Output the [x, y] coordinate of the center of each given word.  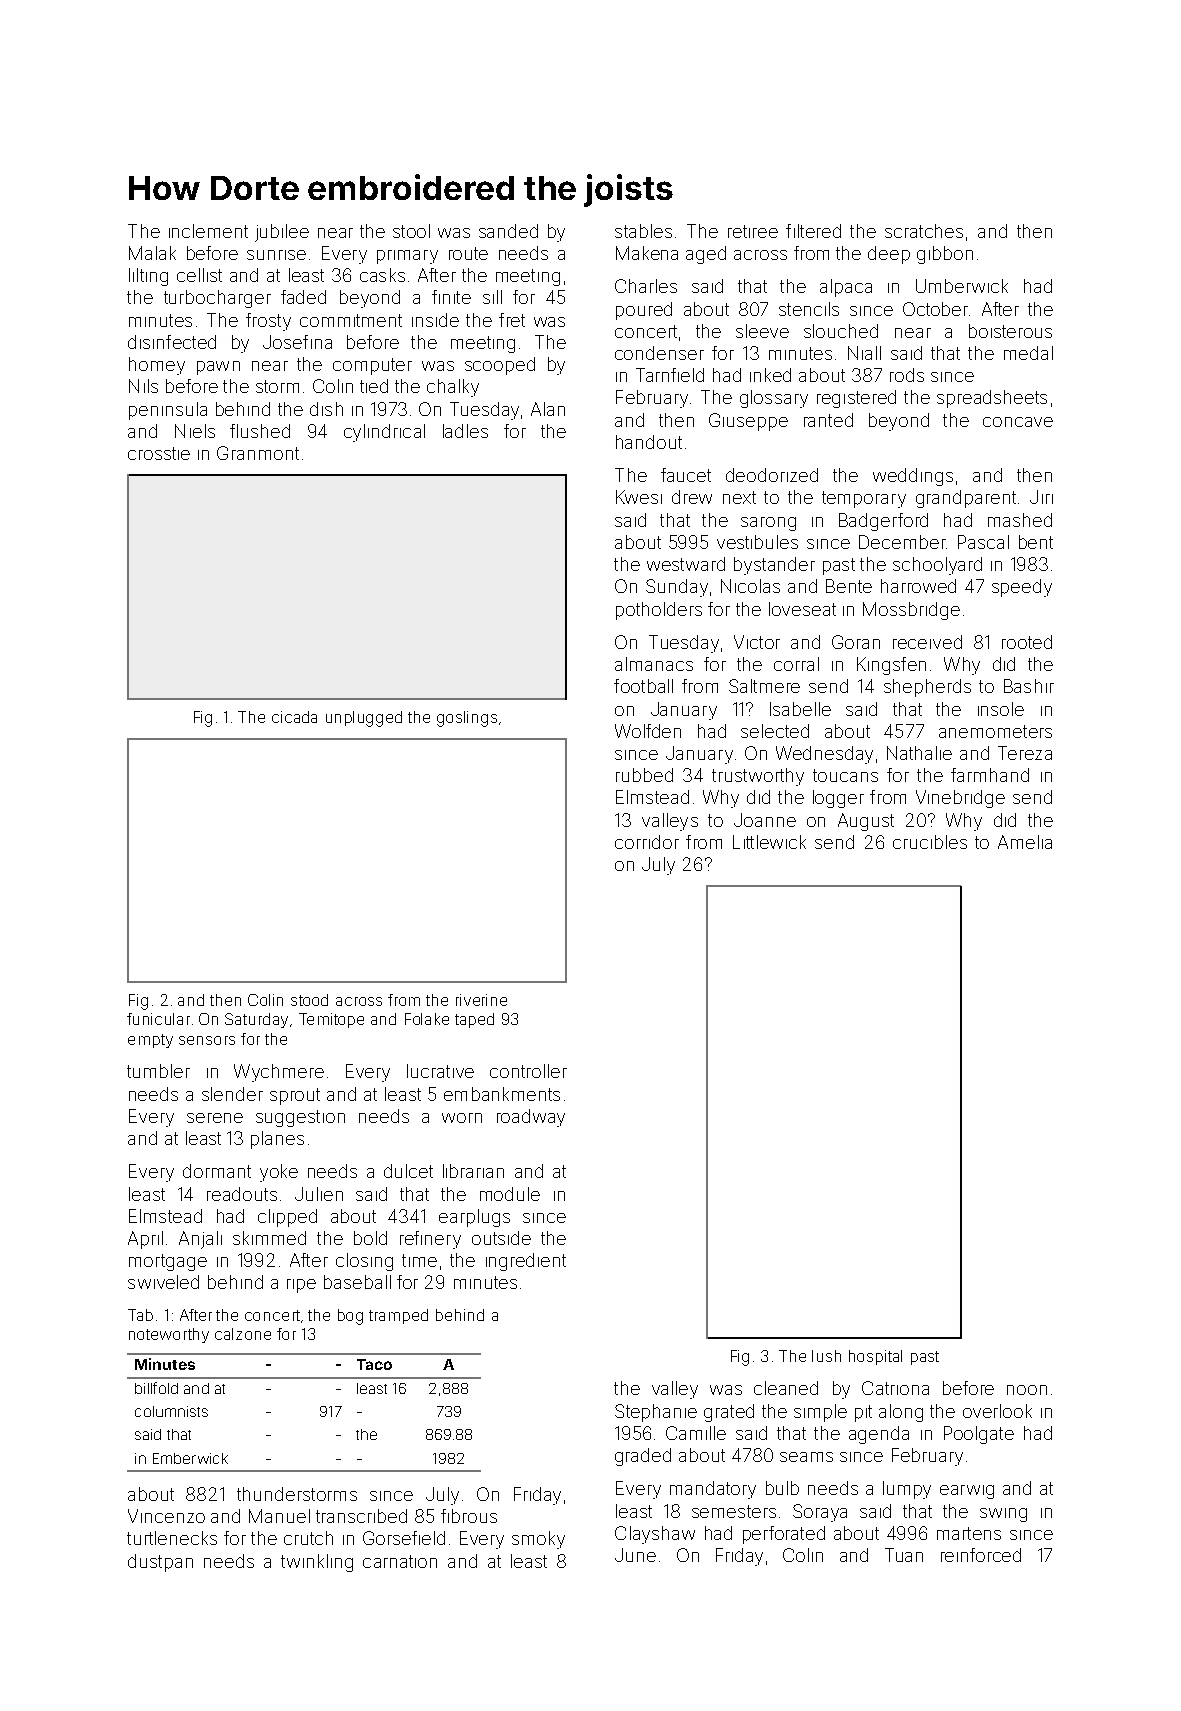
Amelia [1025, 842]
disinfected [172, 342]
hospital [875, 1357]
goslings [467, 719]
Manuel [279, 1516]
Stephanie [656, 1413]
